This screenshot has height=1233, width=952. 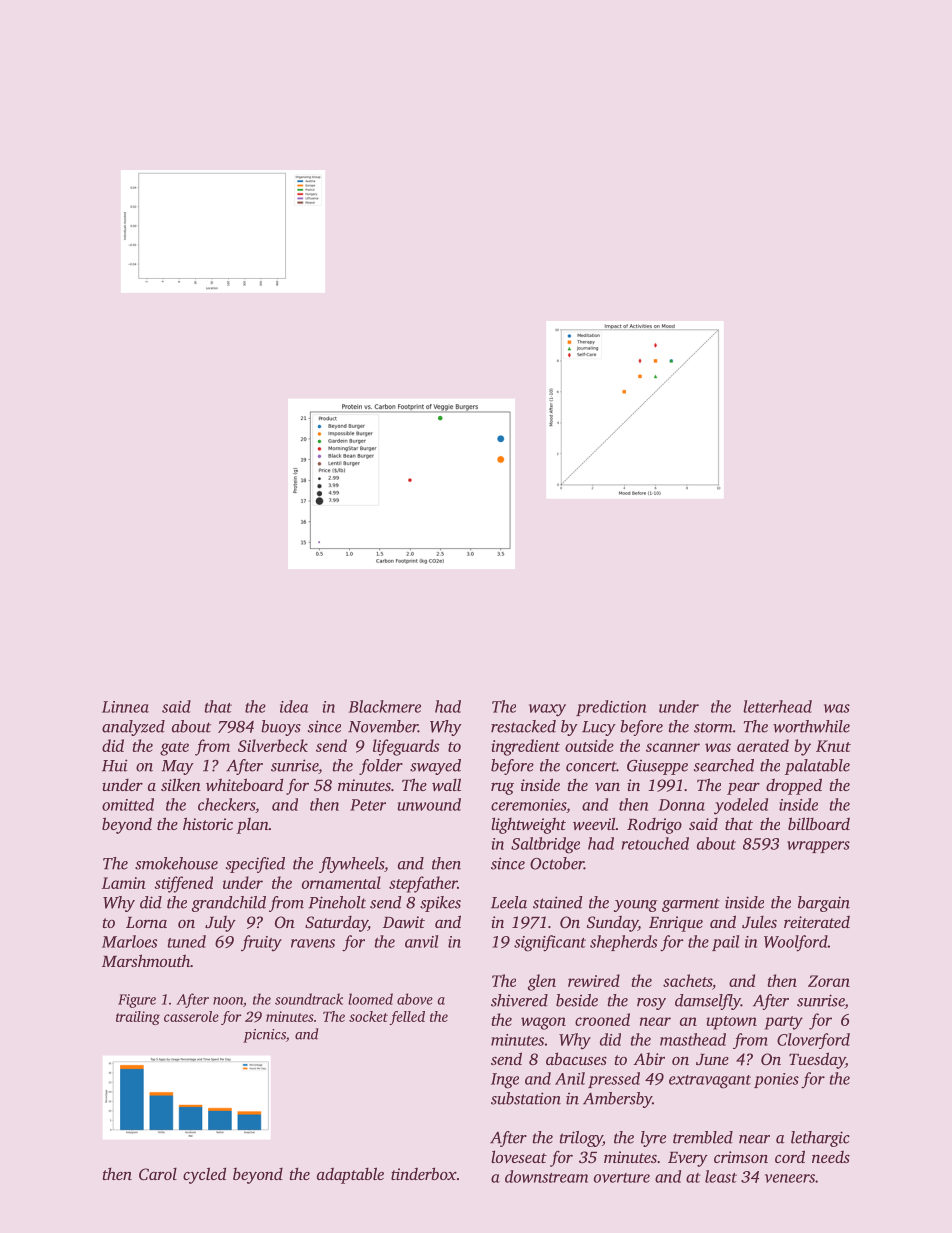 What do you see at coordinates (429, 804) in the screenshot?
I see `unwound` at bounding box center [429, 804].
